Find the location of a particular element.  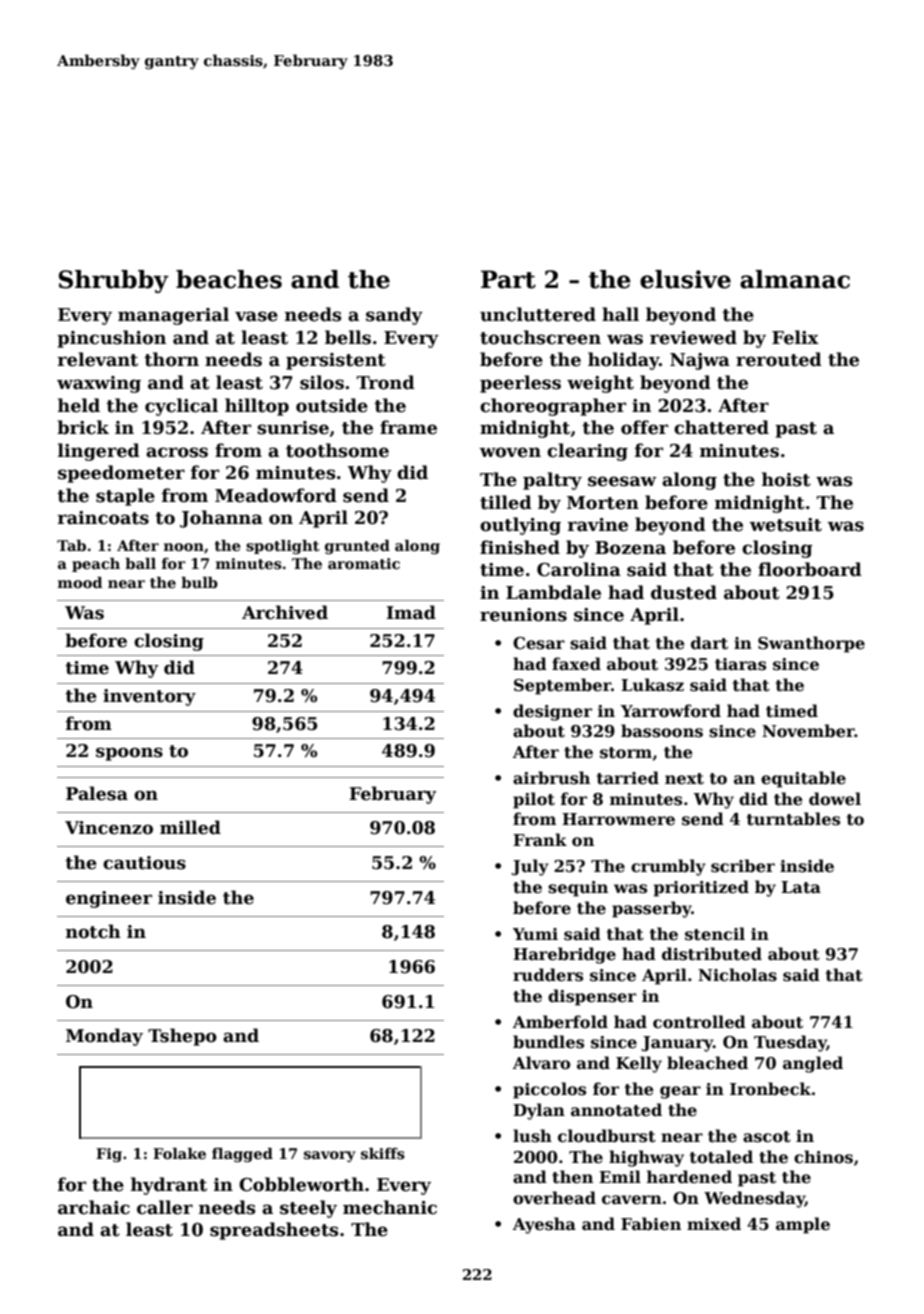

July is located at coordinates (530, 867).
